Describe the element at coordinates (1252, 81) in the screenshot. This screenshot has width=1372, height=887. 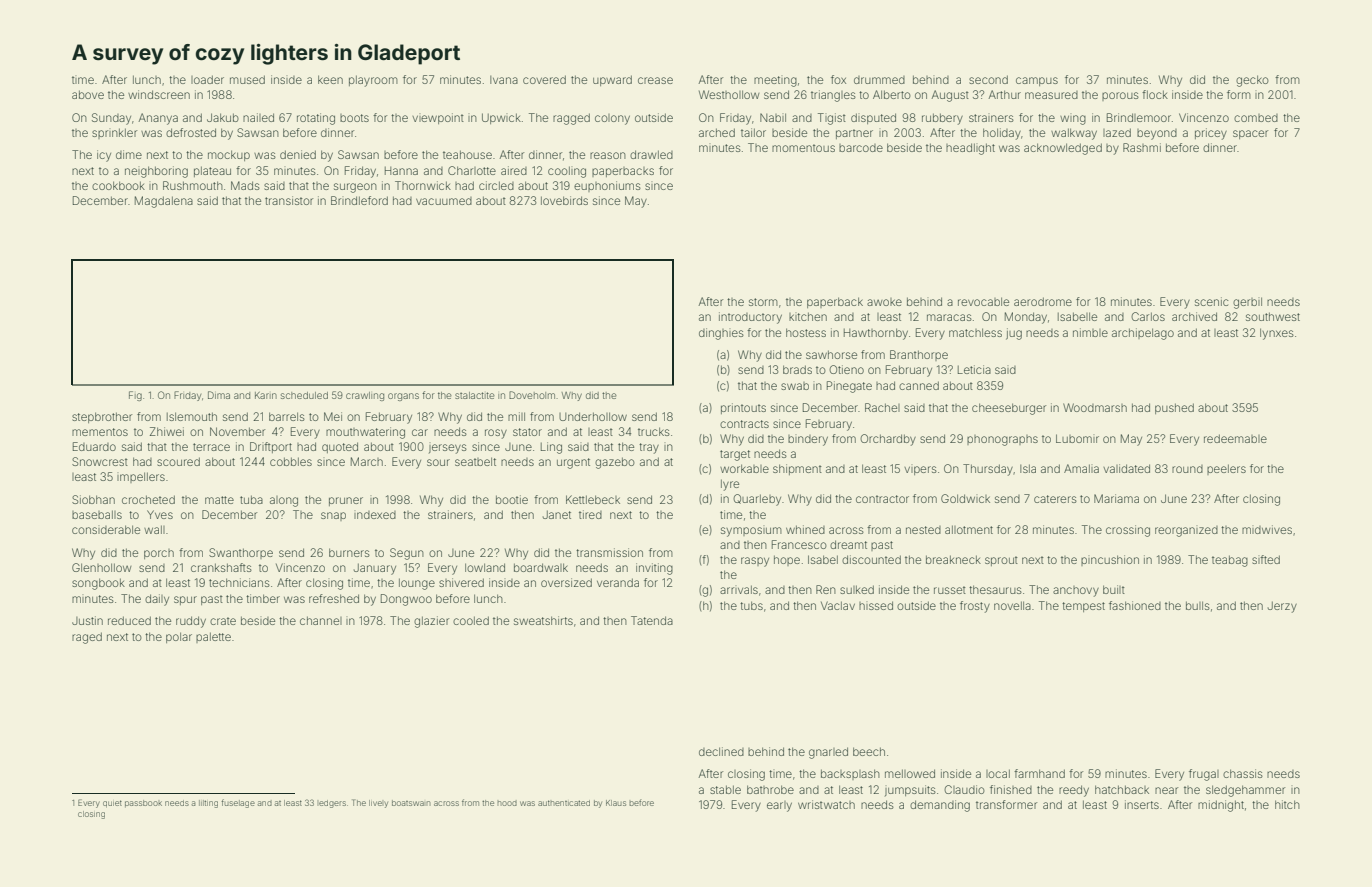
I see `gecko` at that location.
